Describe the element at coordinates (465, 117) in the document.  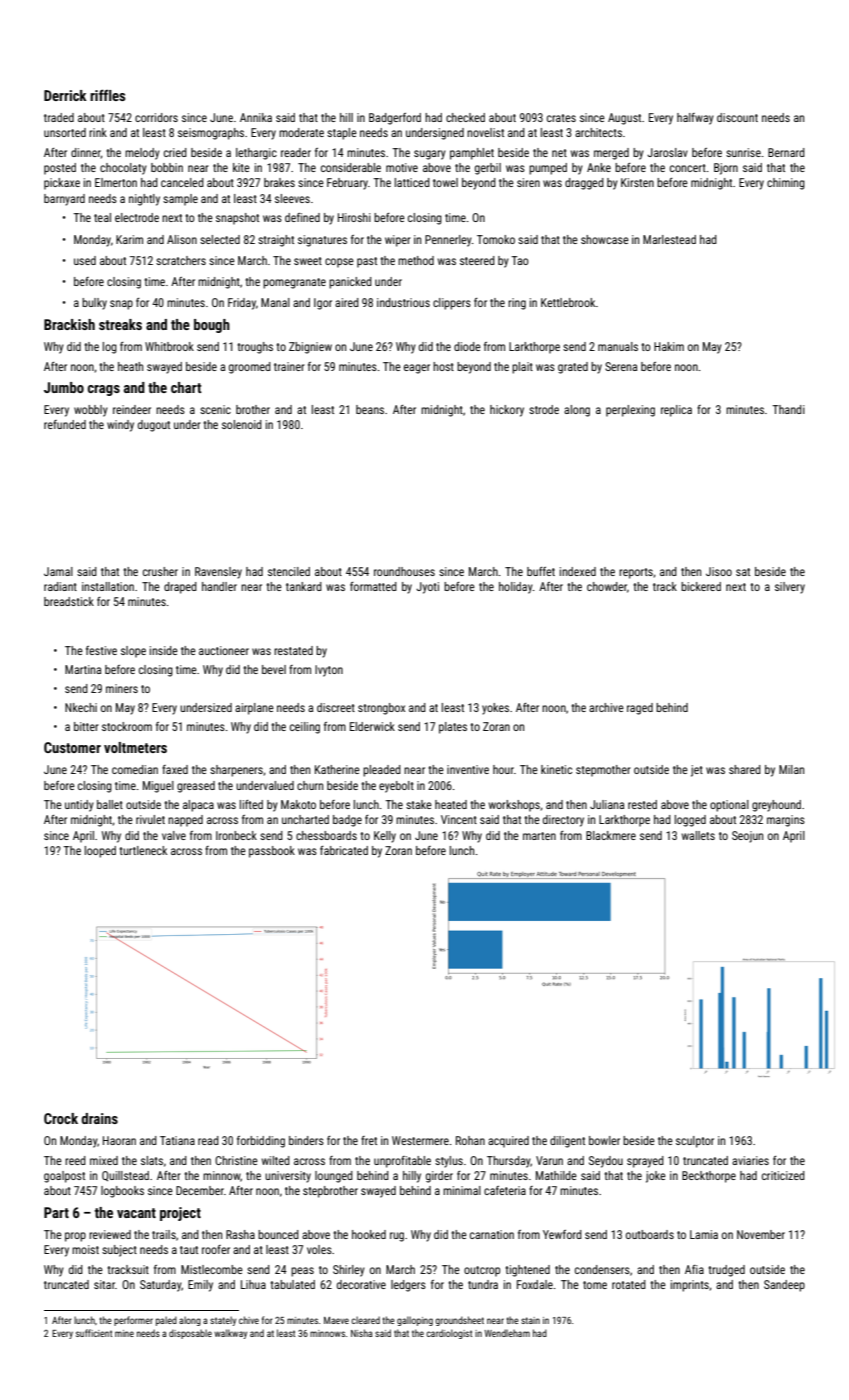
I see `checked` at that location.
